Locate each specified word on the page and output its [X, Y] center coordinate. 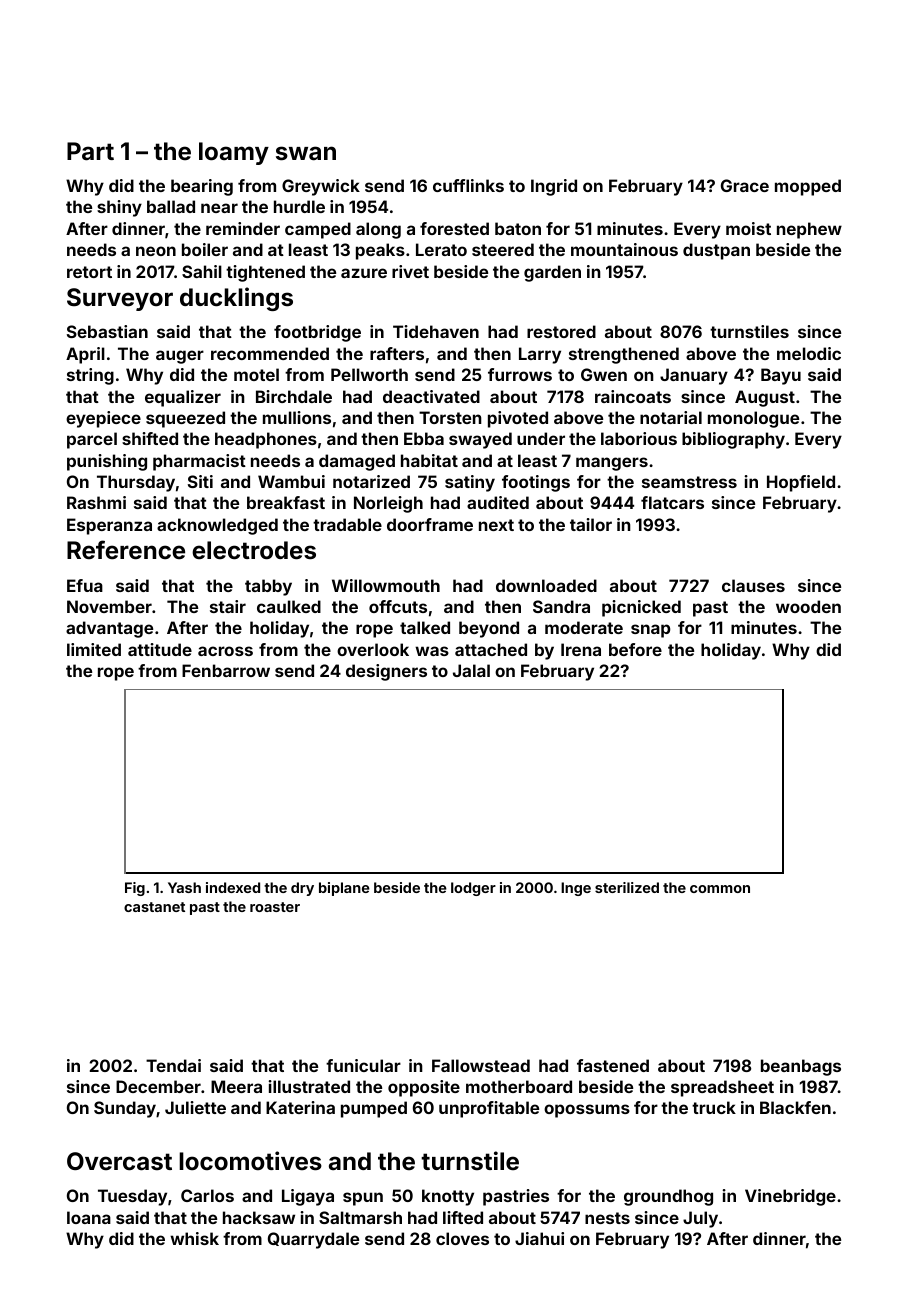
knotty [448, 1197]
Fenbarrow [226, 670]
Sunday [125, 1109]
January [694, 376]
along [378, 230]
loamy [234, 153]
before [635, 649]
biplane [344, 889]
